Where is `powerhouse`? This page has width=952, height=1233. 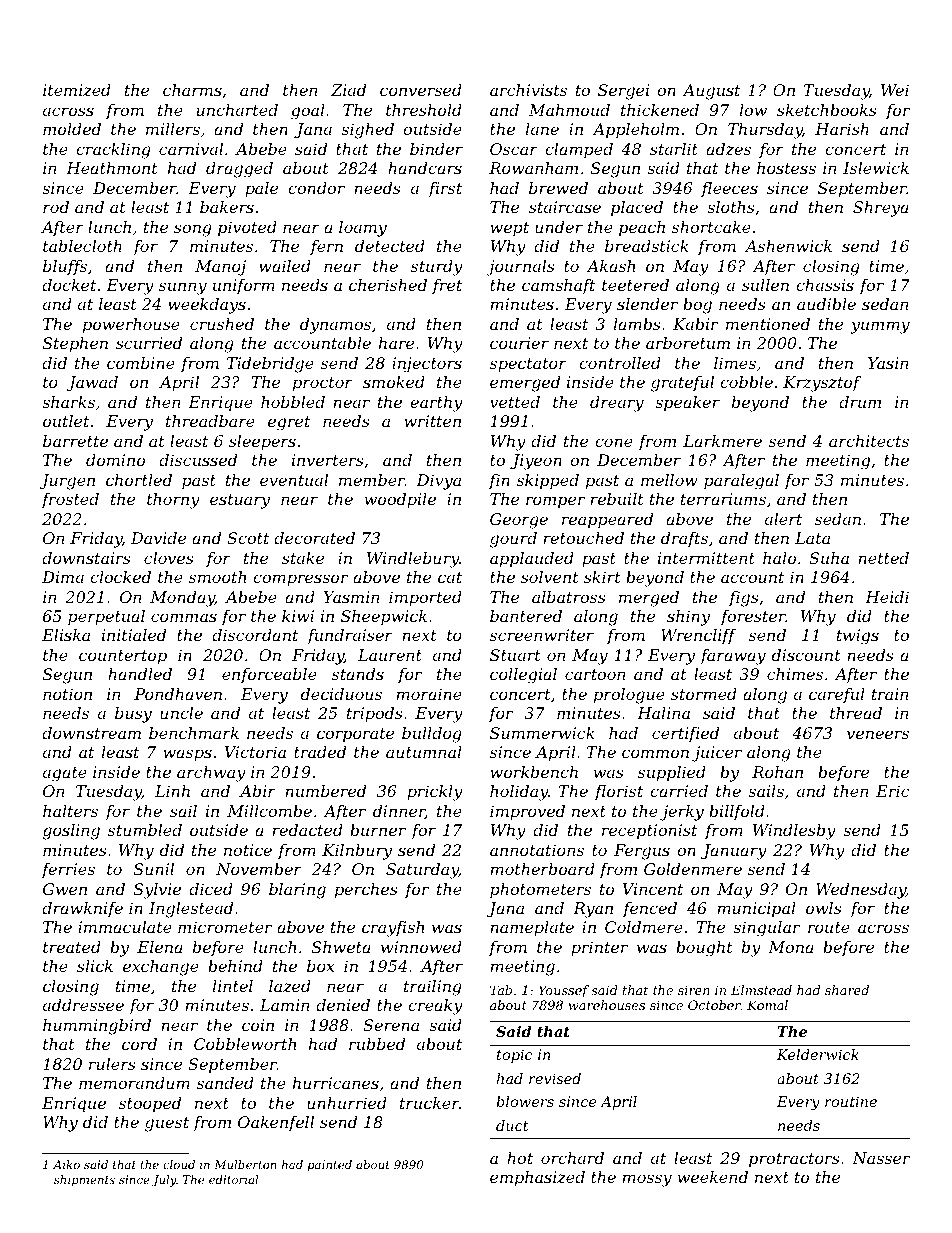 powerhouse is located at coordinates (131, 326).
